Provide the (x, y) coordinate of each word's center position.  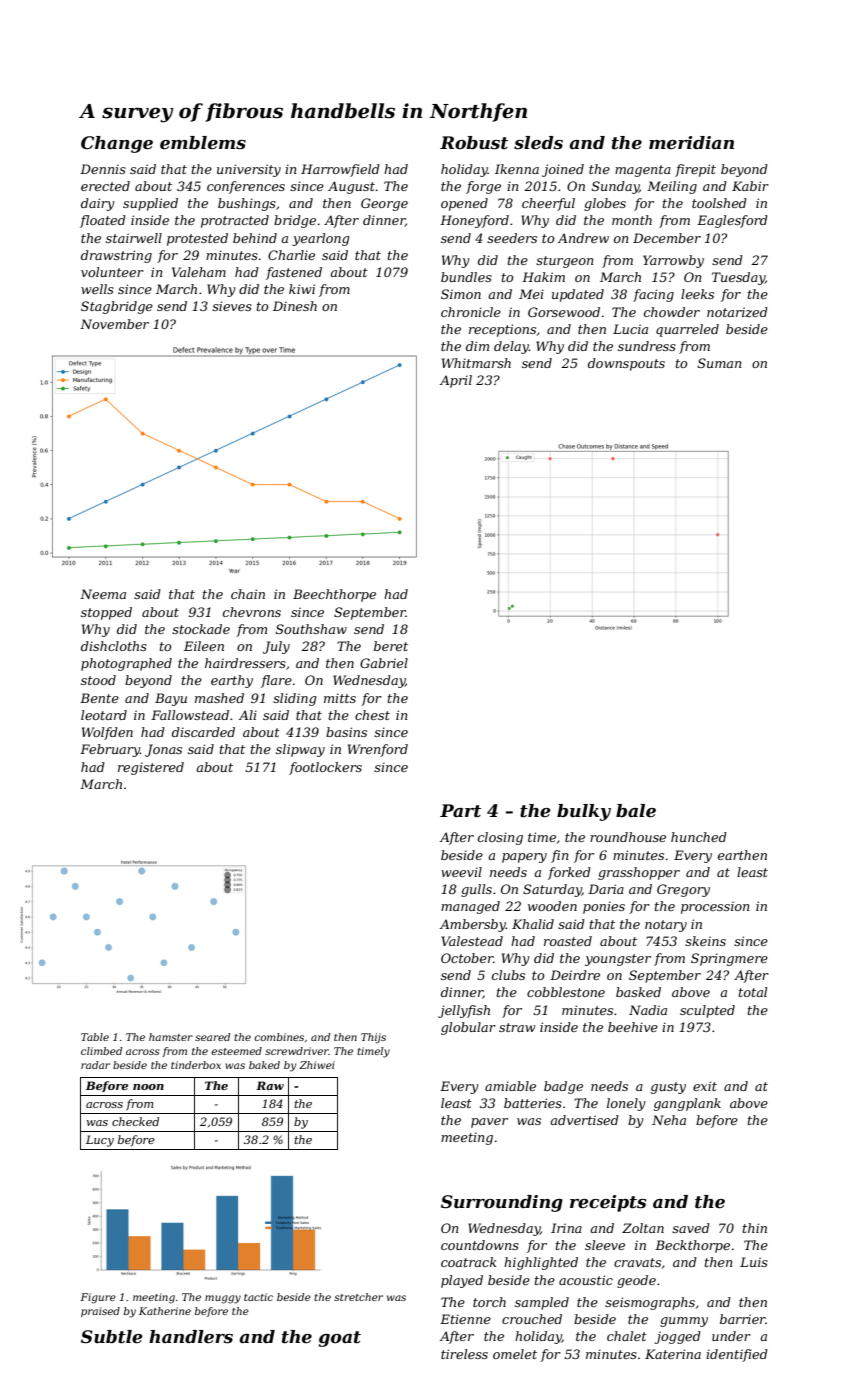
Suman (720, 363)
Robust (474, 143)
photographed (126, 664)
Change (117, 144)
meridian (691, 142)
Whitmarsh (476, 363)
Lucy (100, 1141)
